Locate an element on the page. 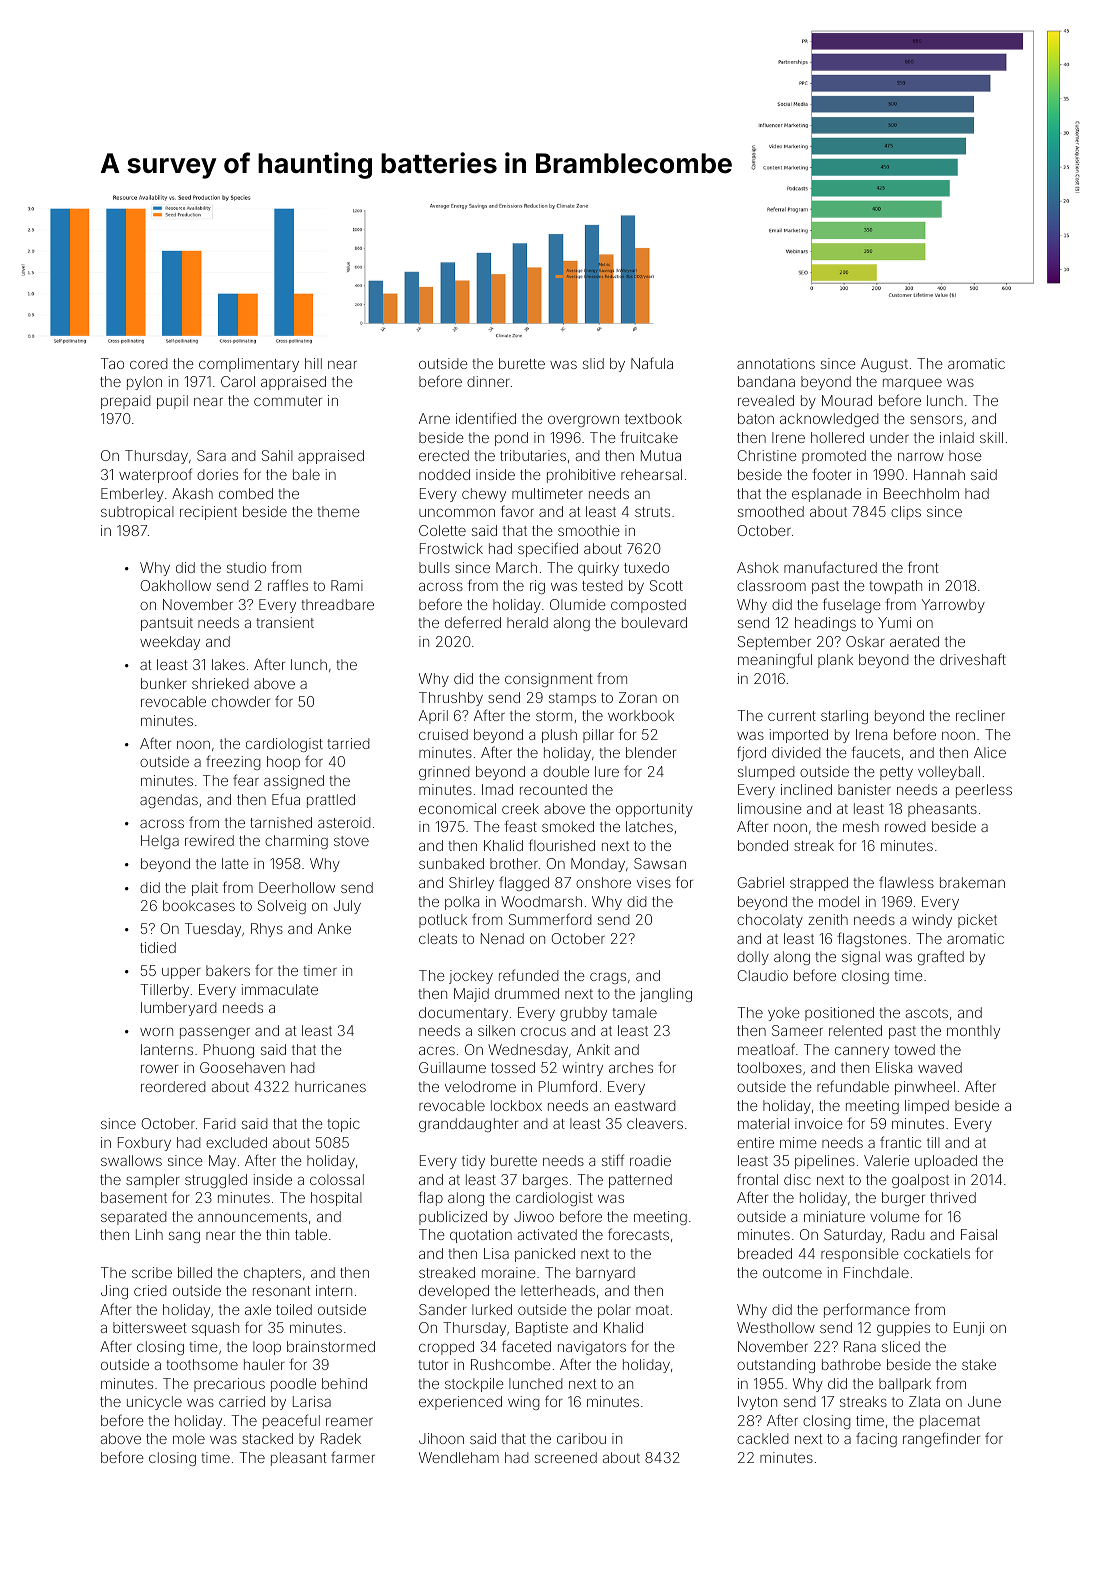 Image resolution: width=1113 pixels, height=1574 pixels. colossal is located at coordinates (337, 1179).
